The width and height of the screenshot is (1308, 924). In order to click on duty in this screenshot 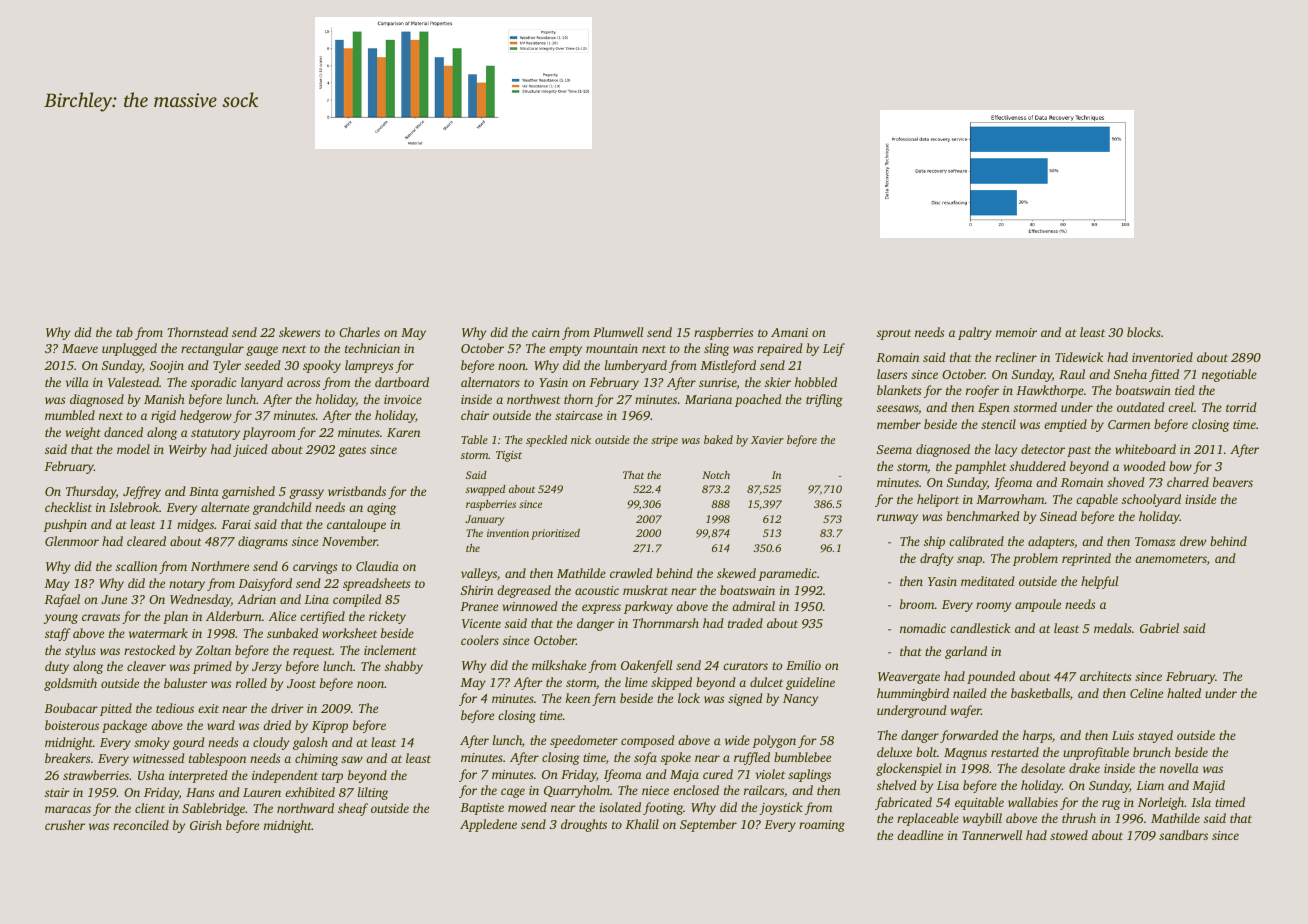, I will do `click(57, 667)`.
